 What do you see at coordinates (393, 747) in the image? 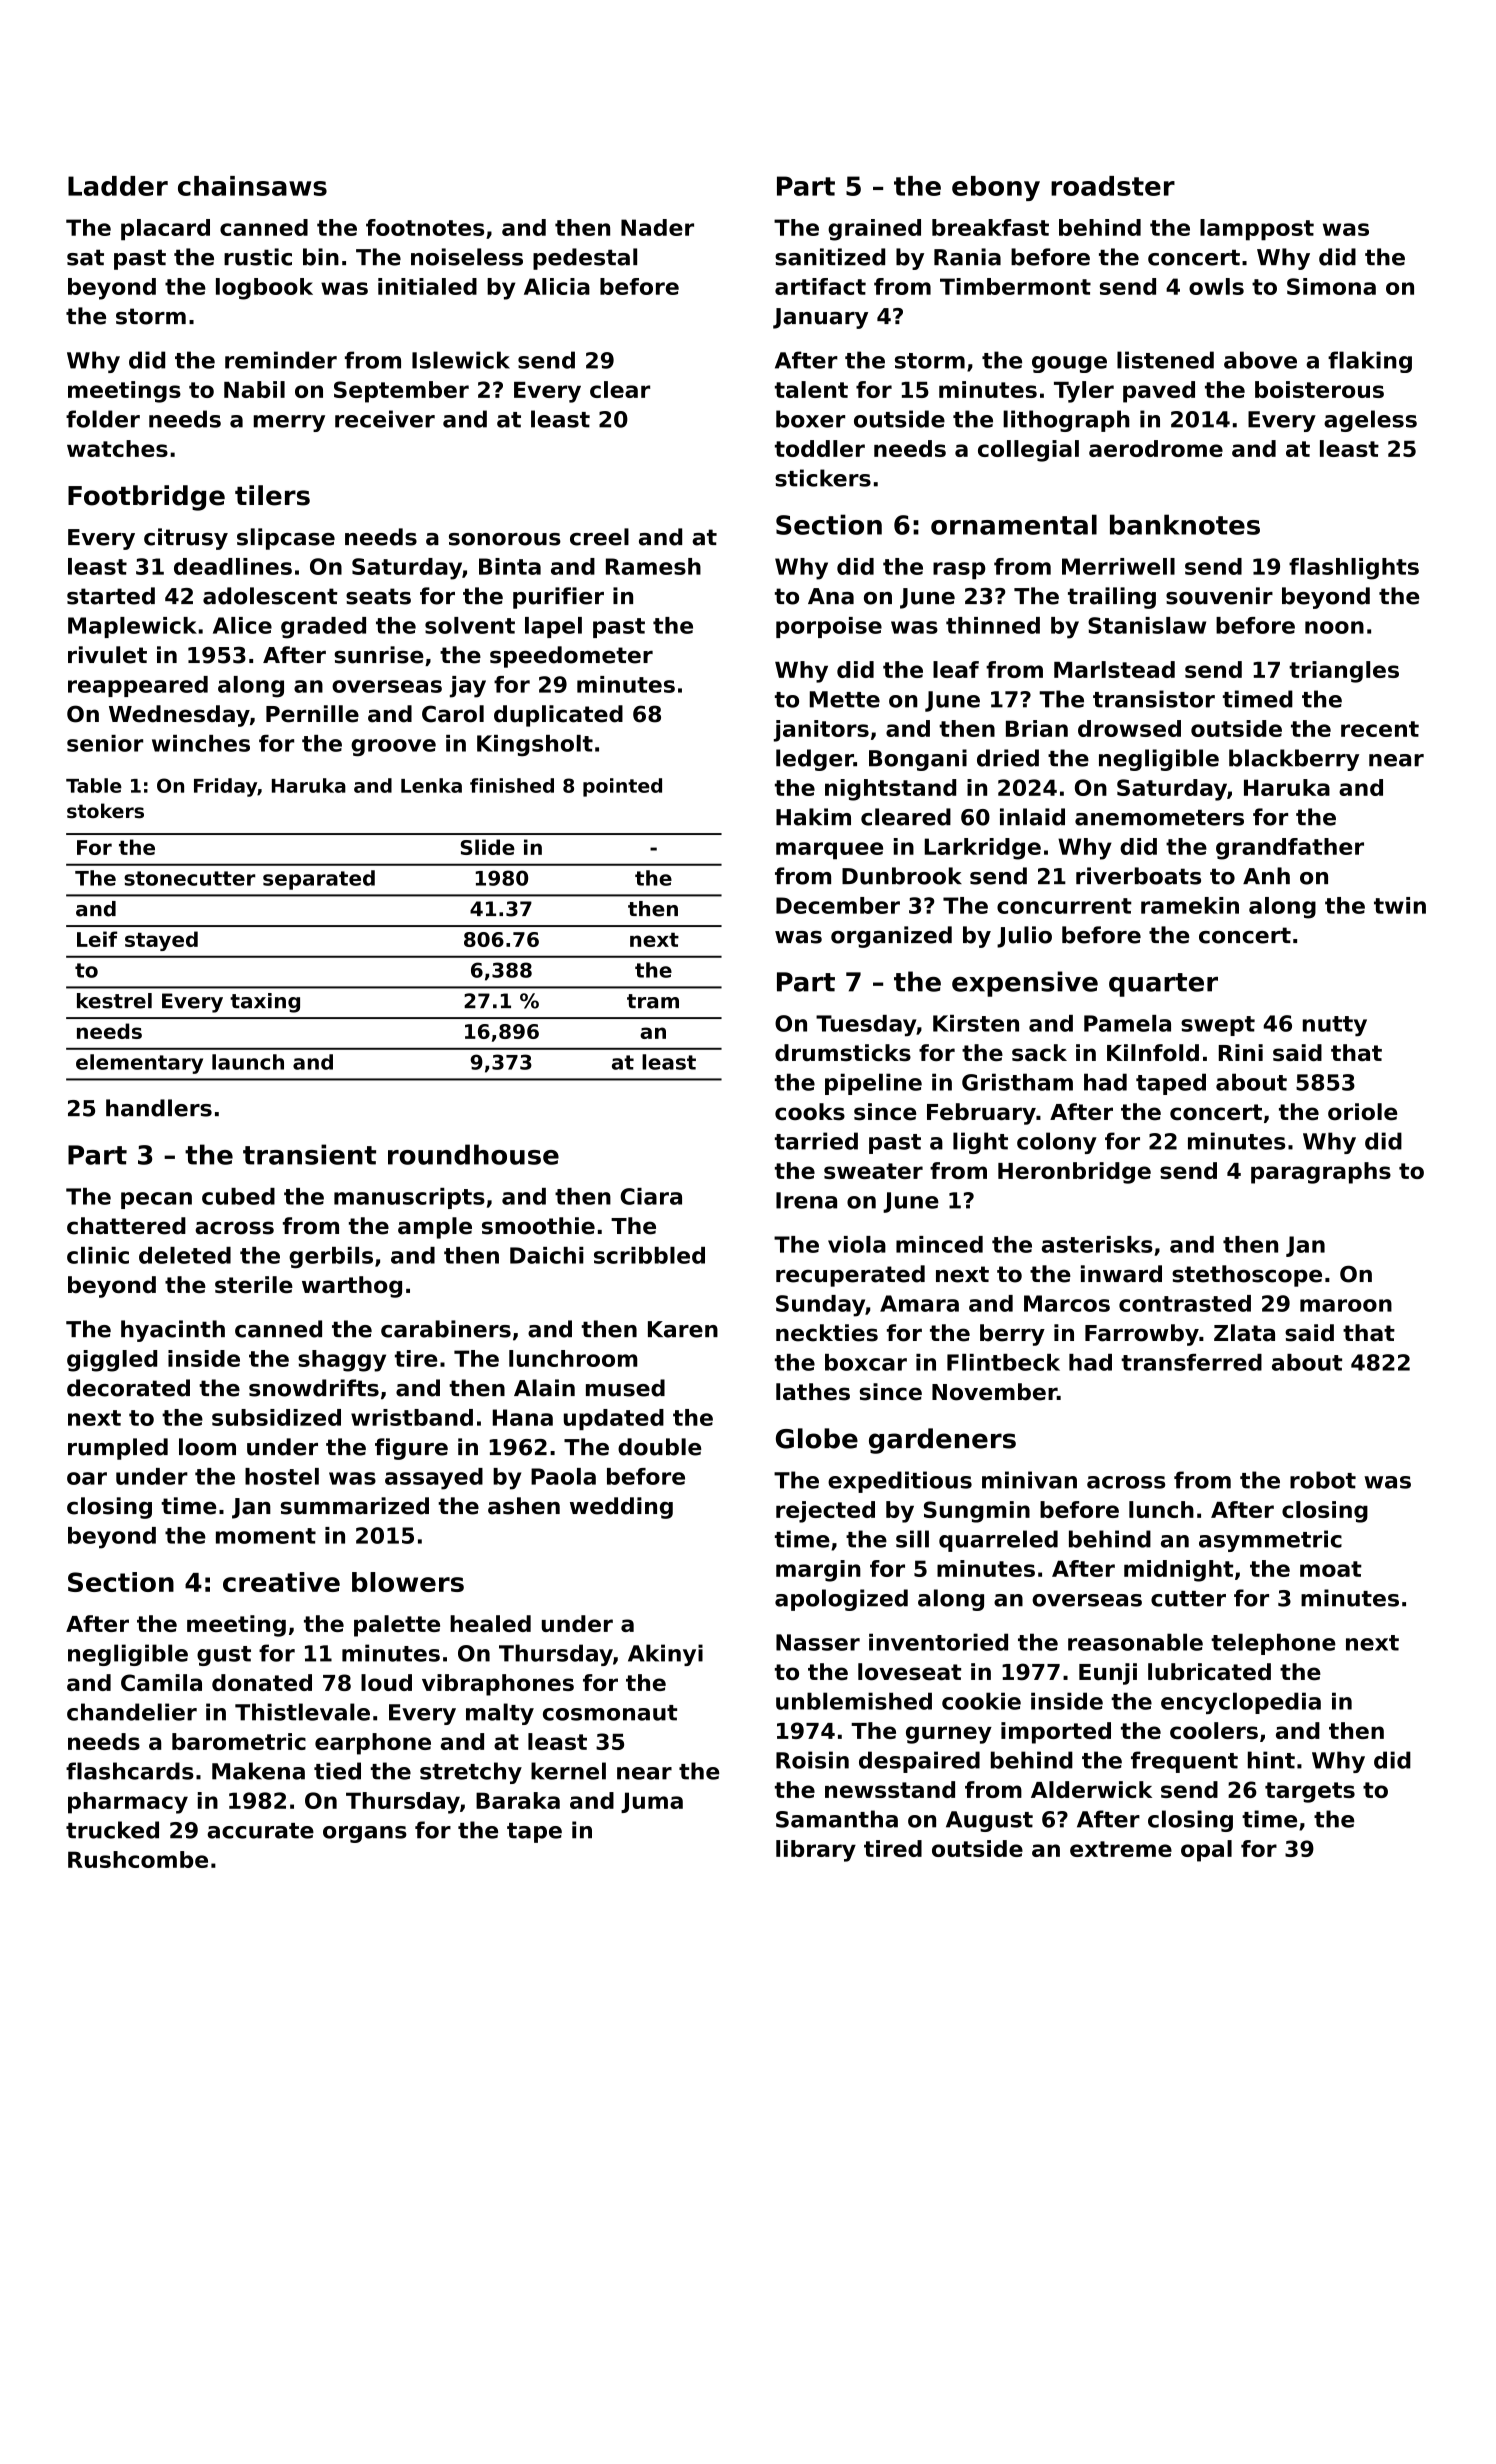
I see `groove` at bounding box center [393, 747].
